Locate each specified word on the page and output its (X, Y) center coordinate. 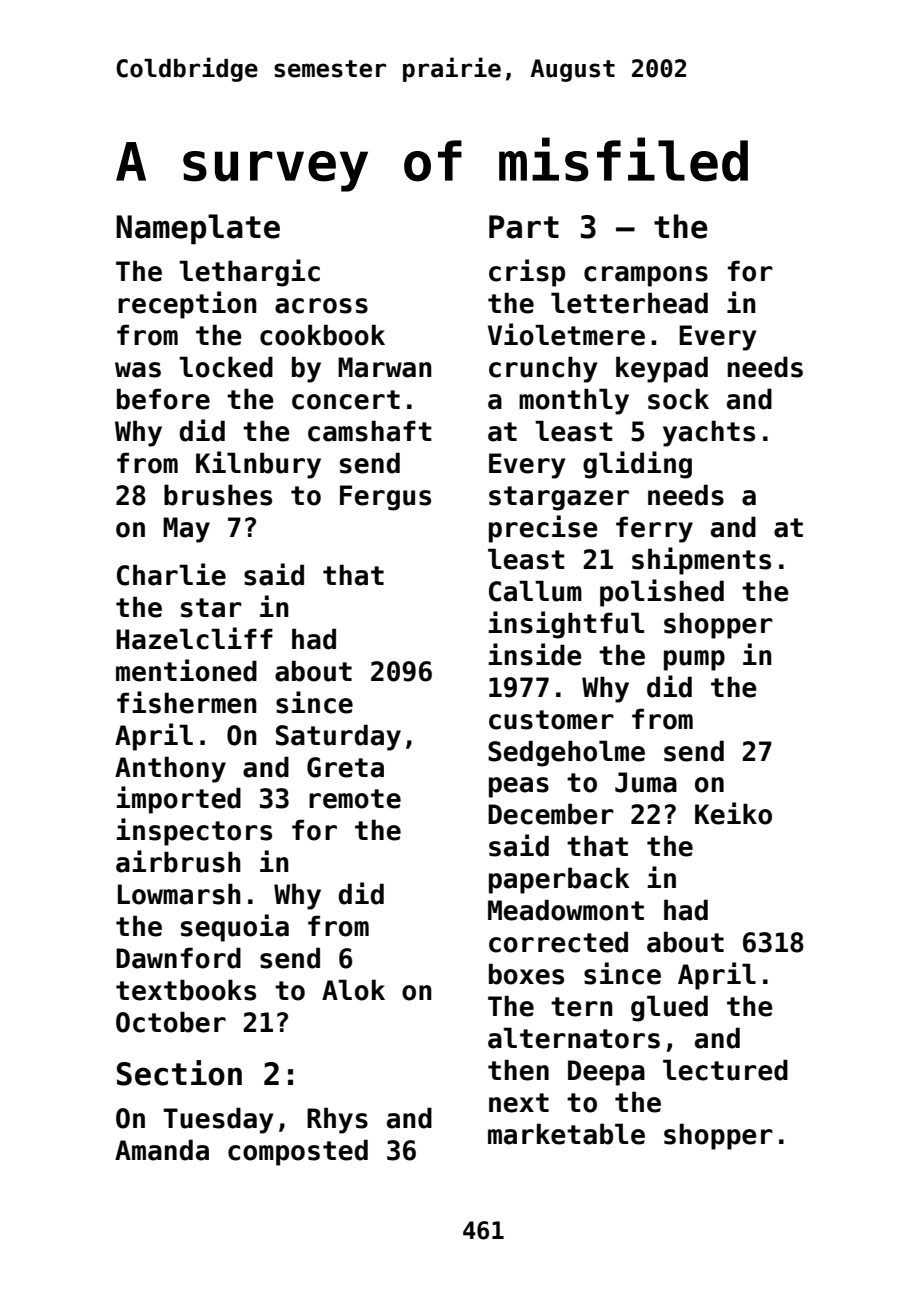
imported (178, 800)
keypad (662, 369)
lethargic (249, 273)
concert (346, 400)
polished (662, 593)
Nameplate (198, 229)
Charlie (171, 574)
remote (355, 799)
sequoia (235, 928)
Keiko (733, 813)
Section (179, 1073)
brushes (218, 495)
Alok (353, 990)
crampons (646, 276)
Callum (535, 591)
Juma (646, 782)
